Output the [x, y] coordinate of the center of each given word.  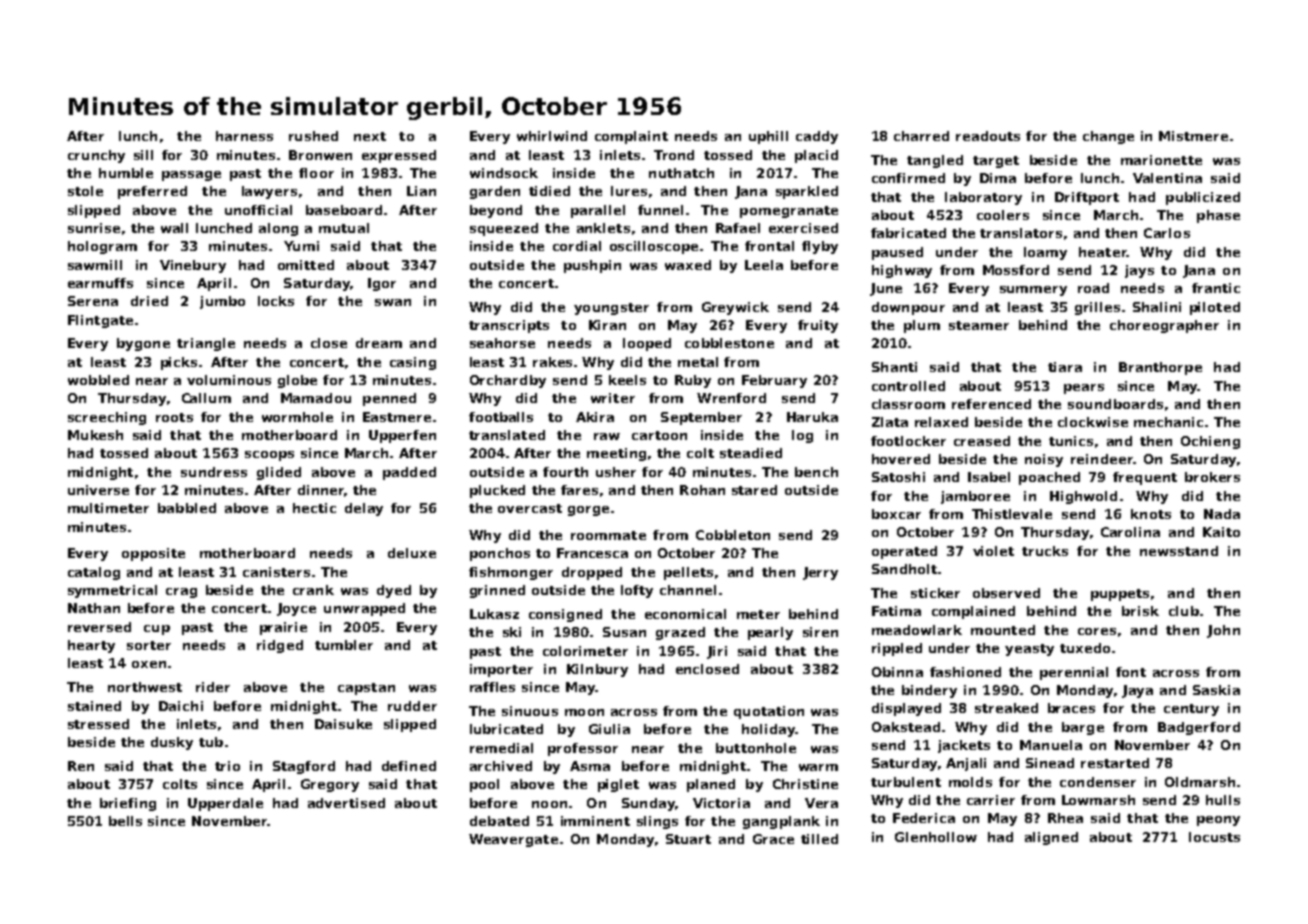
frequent [1145, 478]
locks [276, 301]
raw [607, 436]
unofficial [258, 210]
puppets [1120, 595]
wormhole [297, 417]
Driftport [1087, 198]
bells [125, 821]
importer [501, 670]
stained [94, 706]
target [996, 162]
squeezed [504, 229]
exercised [803, 228]
